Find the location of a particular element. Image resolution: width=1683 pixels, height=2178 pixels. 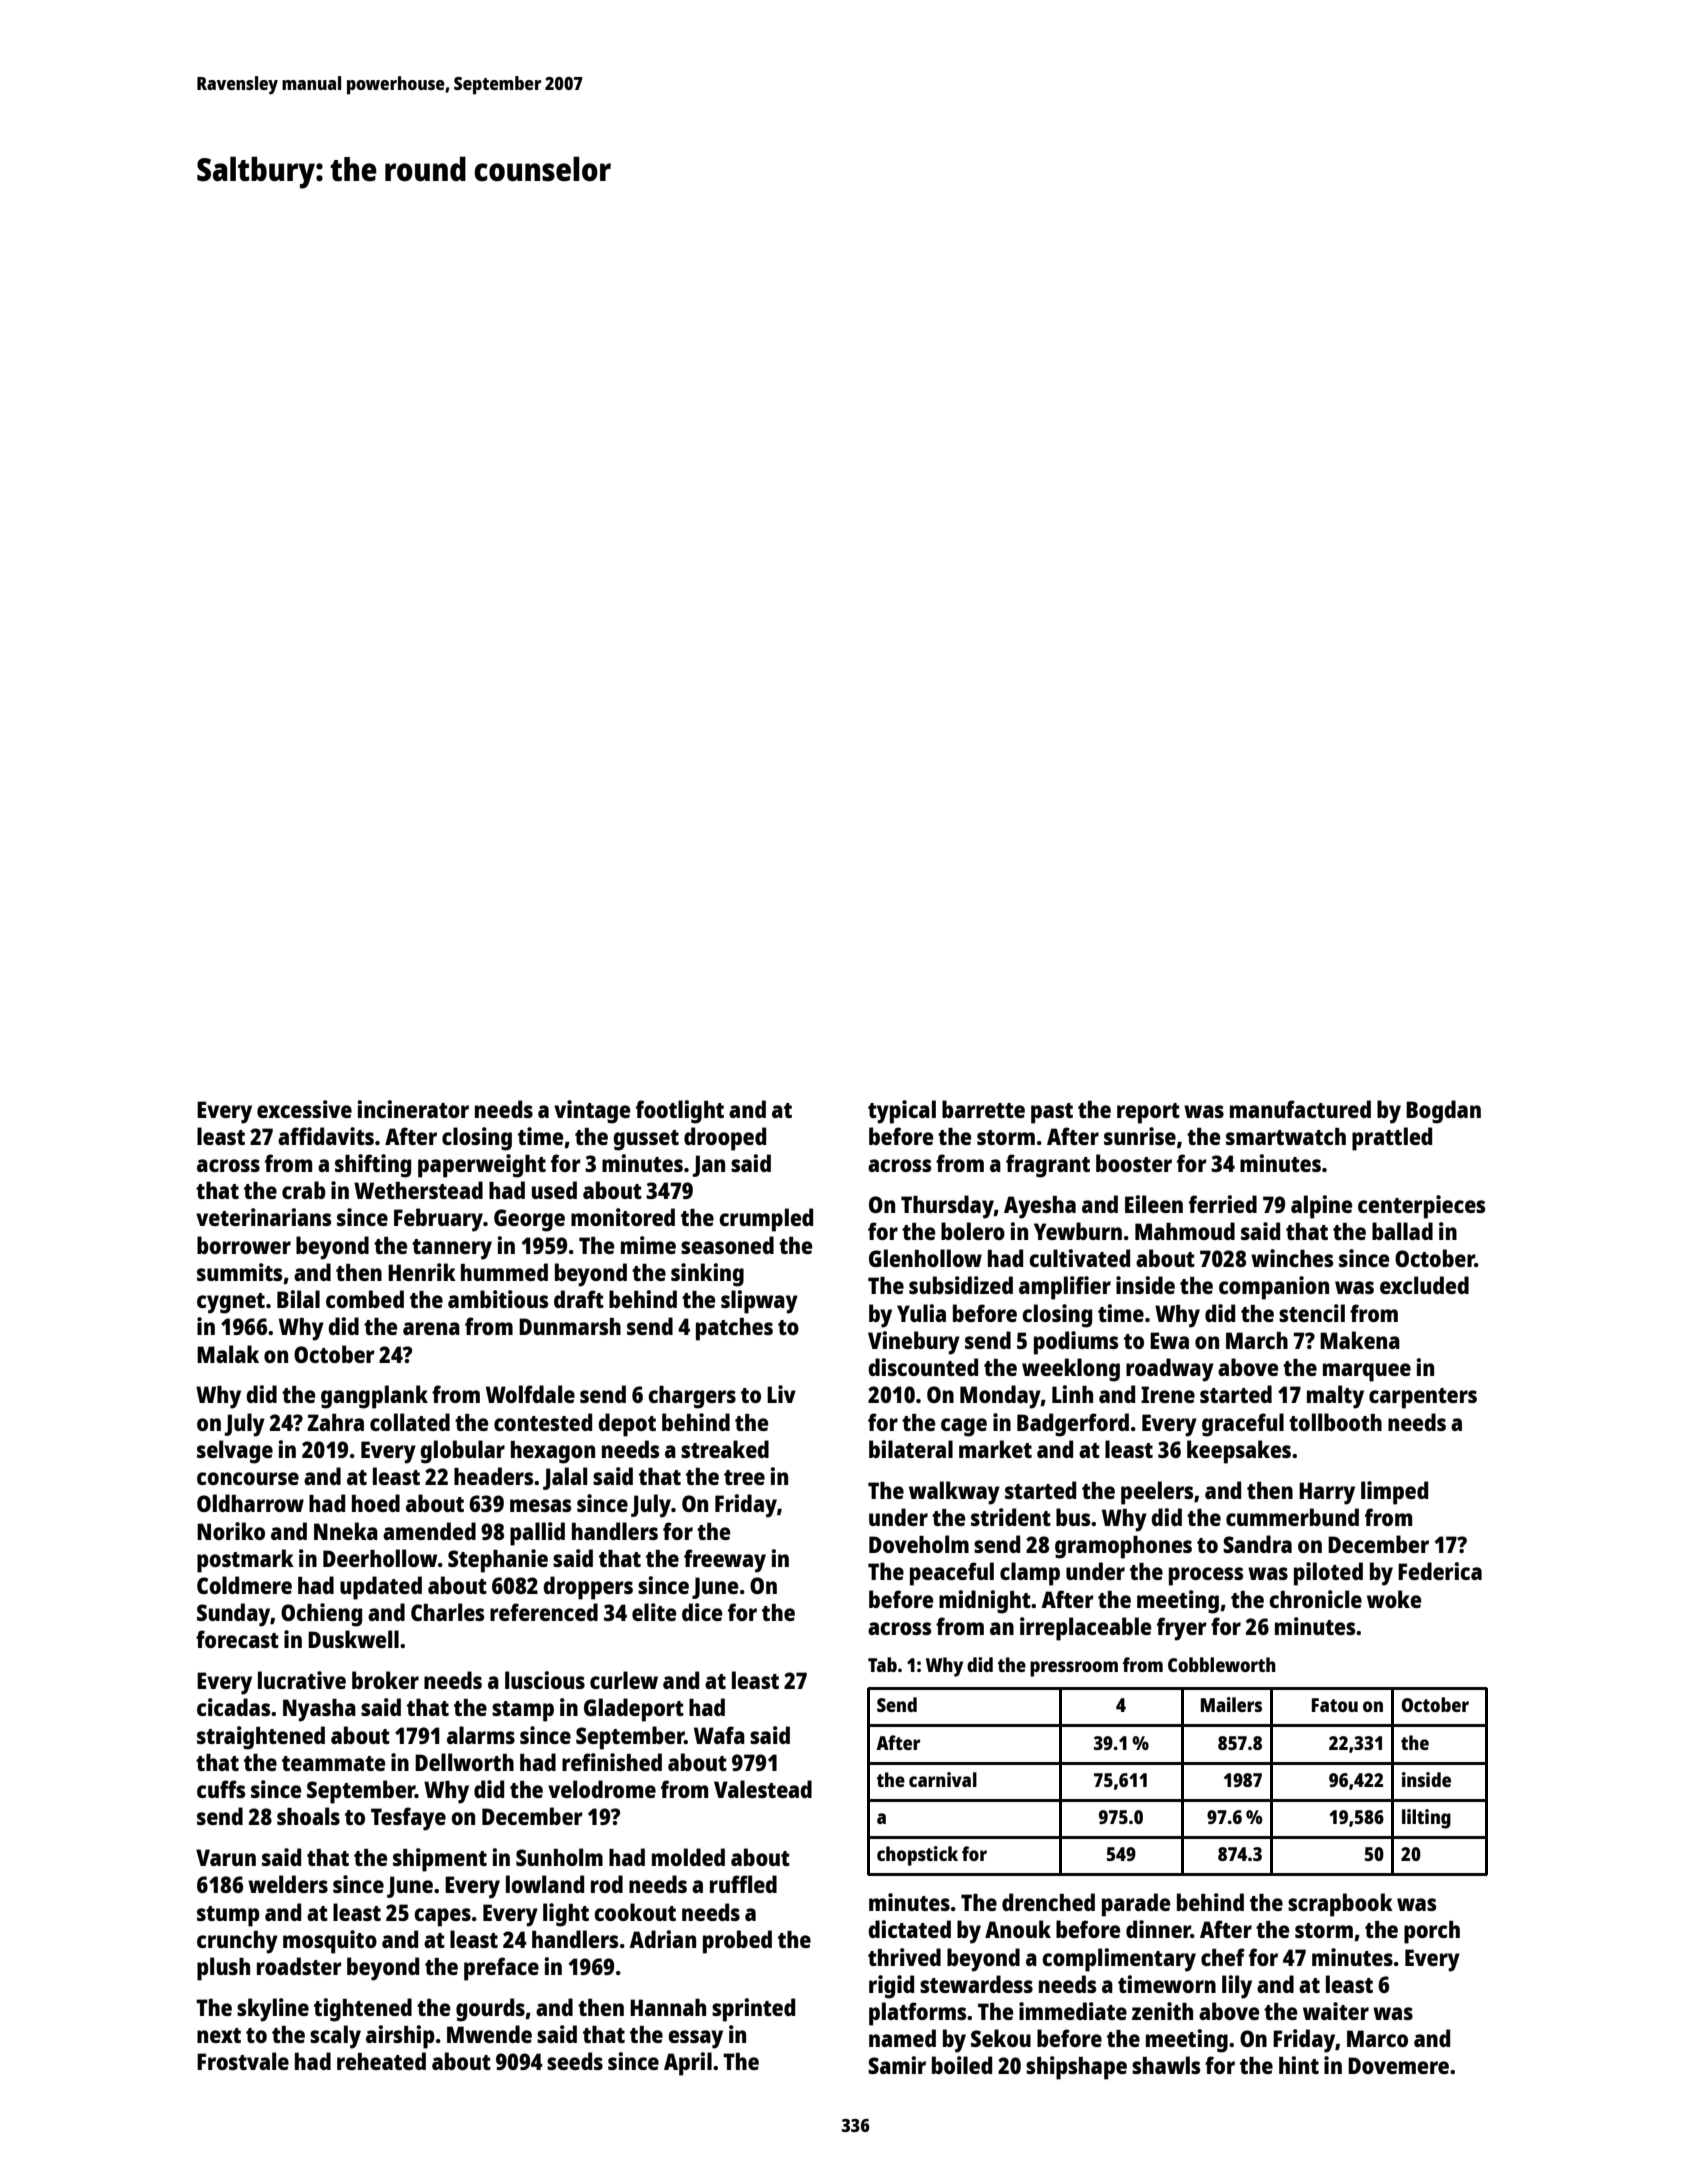

chronicle is located at coordinates (1315, 1599).
